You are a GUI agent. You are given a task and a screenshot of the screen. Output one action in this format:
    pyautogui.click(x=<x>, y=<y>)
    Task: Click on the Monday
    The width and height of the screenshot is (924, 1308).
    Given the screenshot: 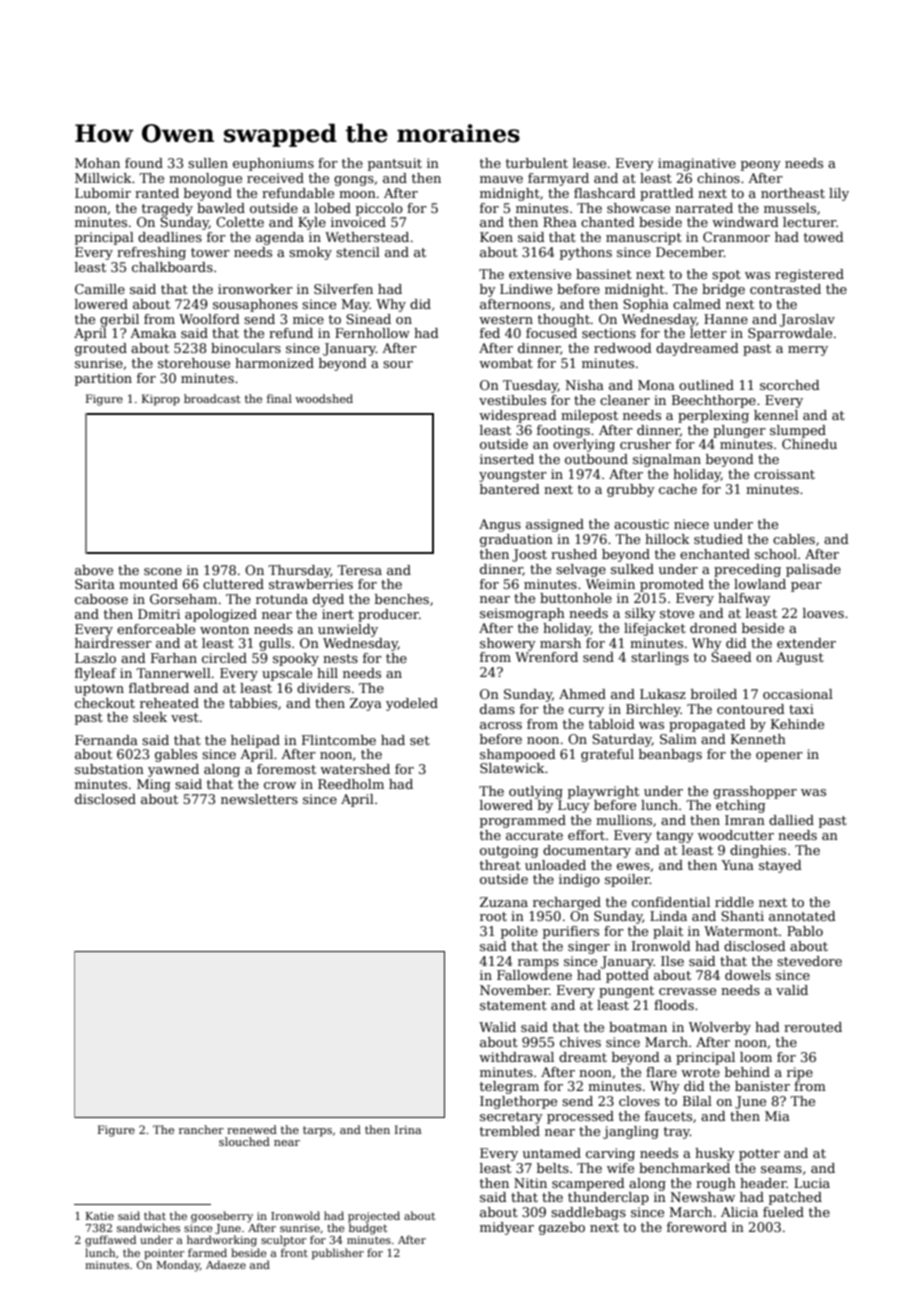 What is the action you would take?
    pyautogui.click(x=178, y=1266)
